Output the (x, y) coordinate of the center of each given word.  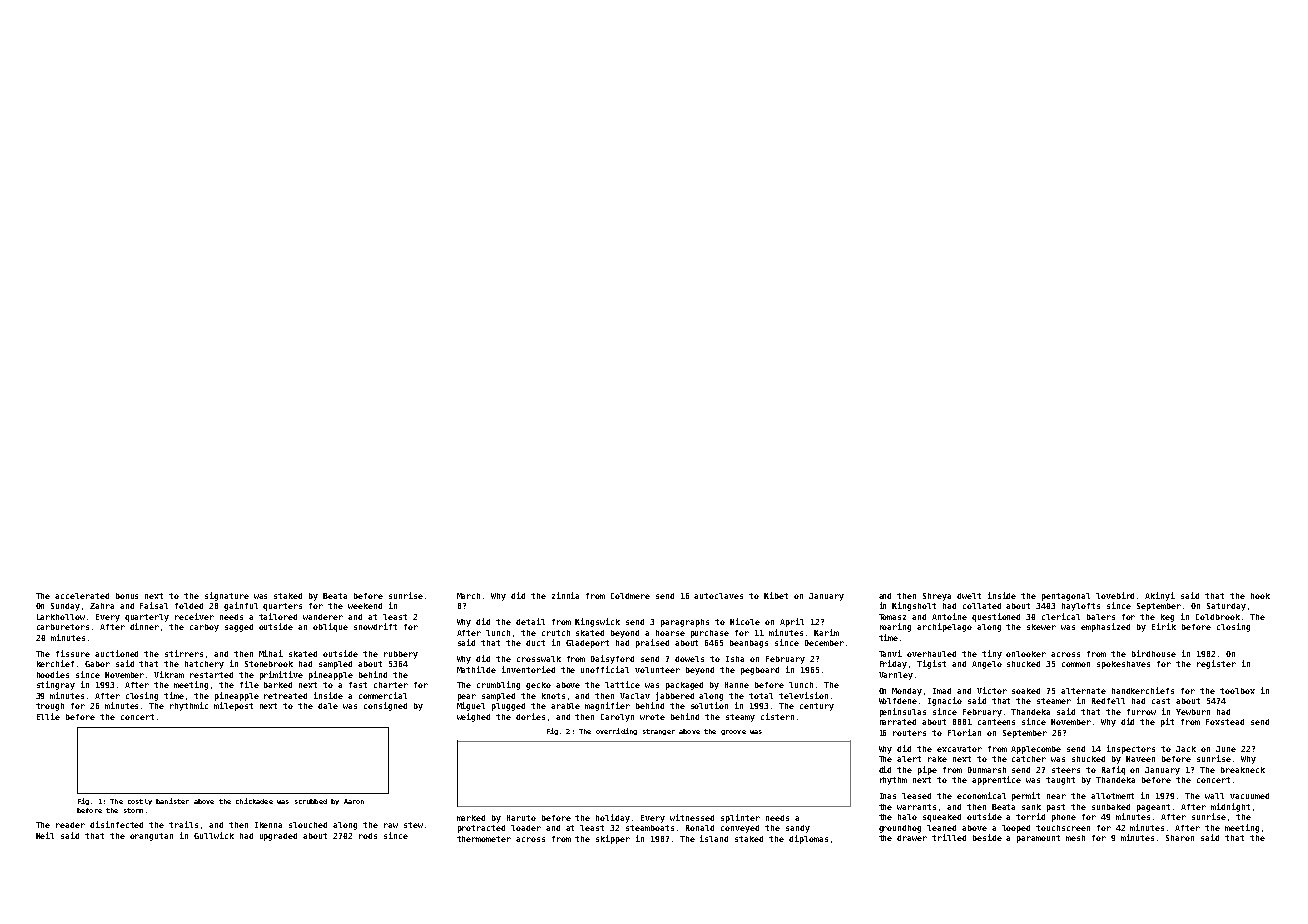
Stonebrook (269, 664)
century (817, 707)
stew (413, 825)
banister (172, 801)
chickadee (254, 801)
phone (1064, 818)
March (468, 596)
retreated (285, 696)
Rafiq (1113, 770)
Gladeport (587, 644)
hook (1260, 596)
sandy (798, 829)
